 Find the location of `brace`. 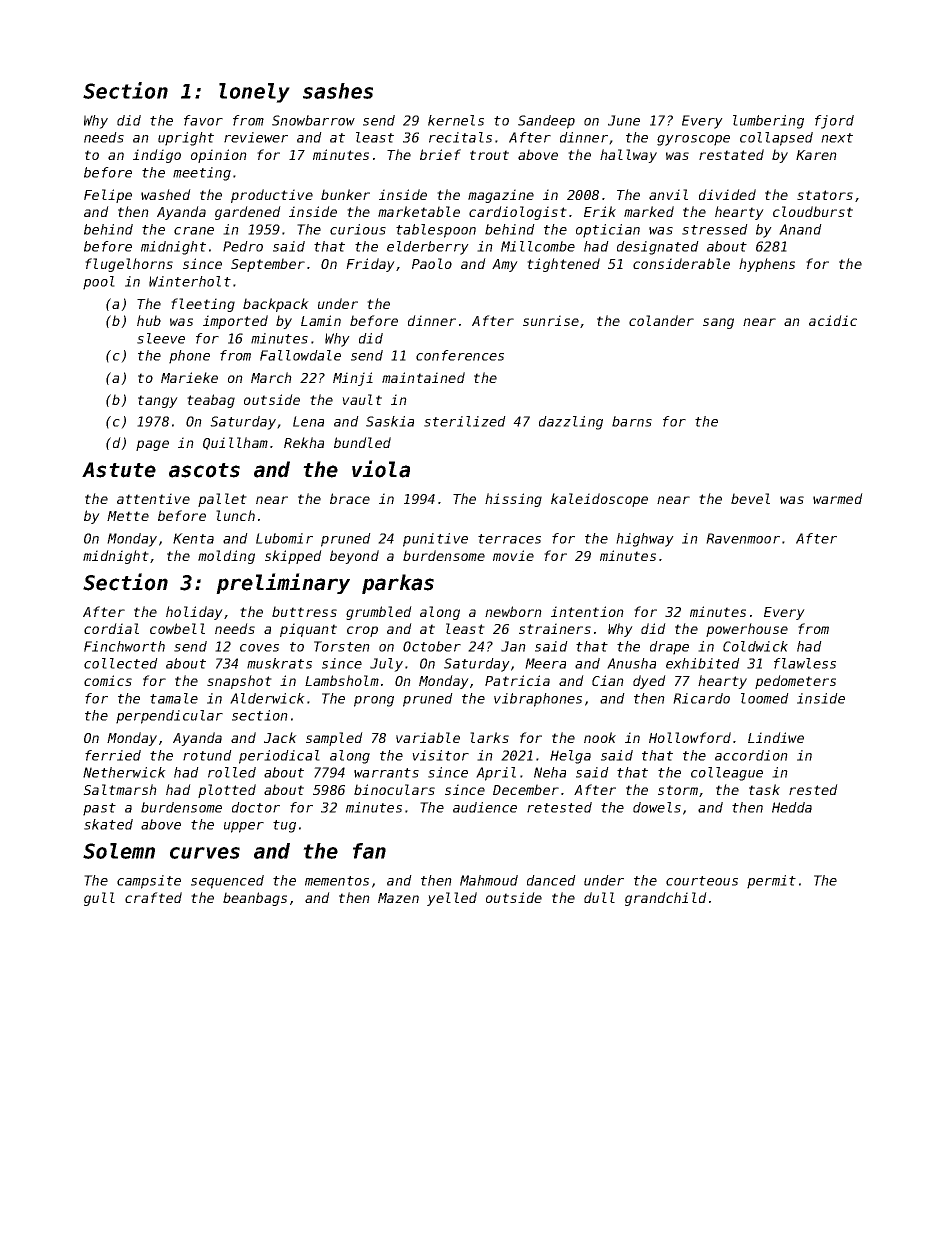

brace is located at coordinates (350, 498).
